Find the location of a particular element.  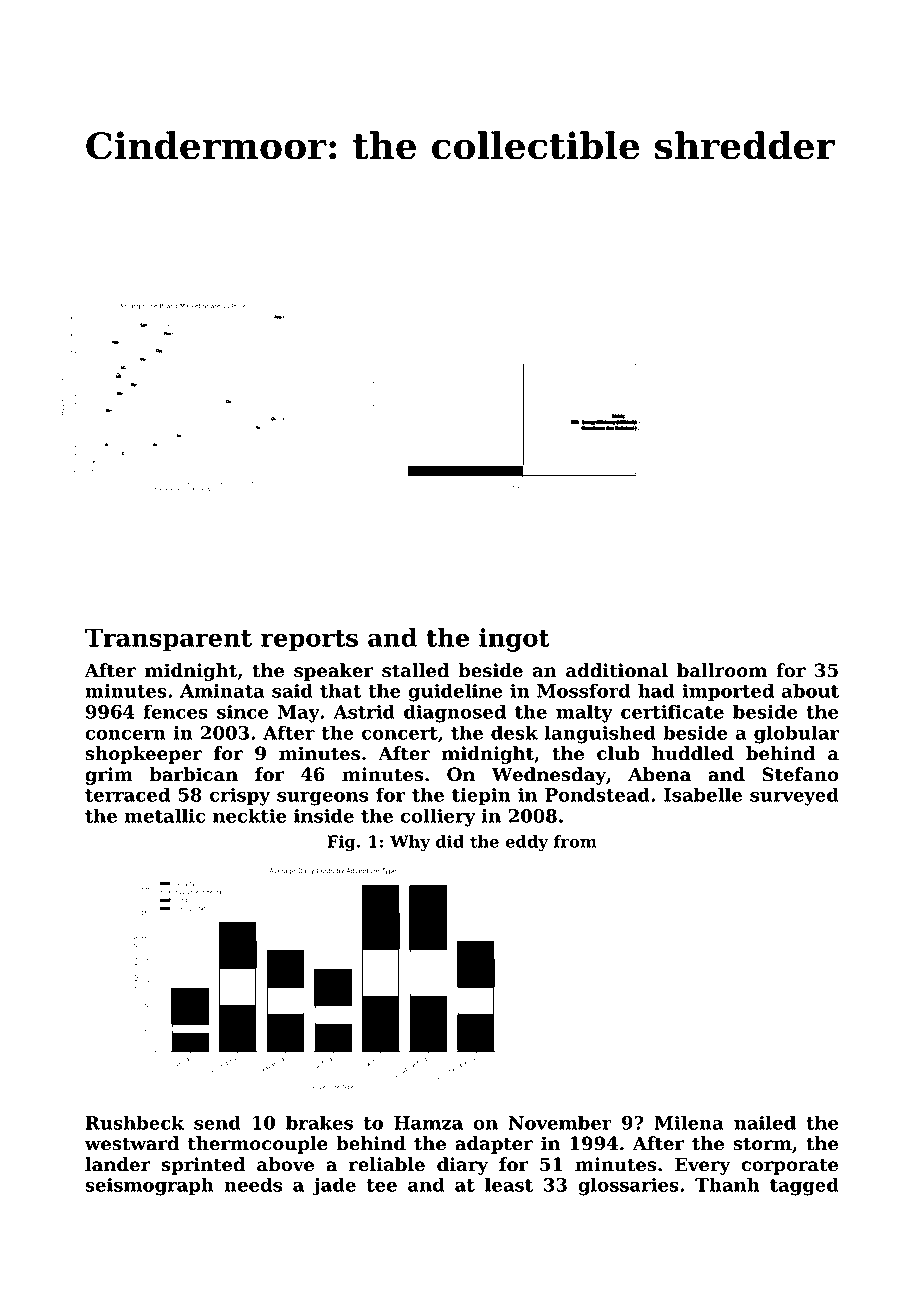

storm is located at coordinates (762, 1144).
